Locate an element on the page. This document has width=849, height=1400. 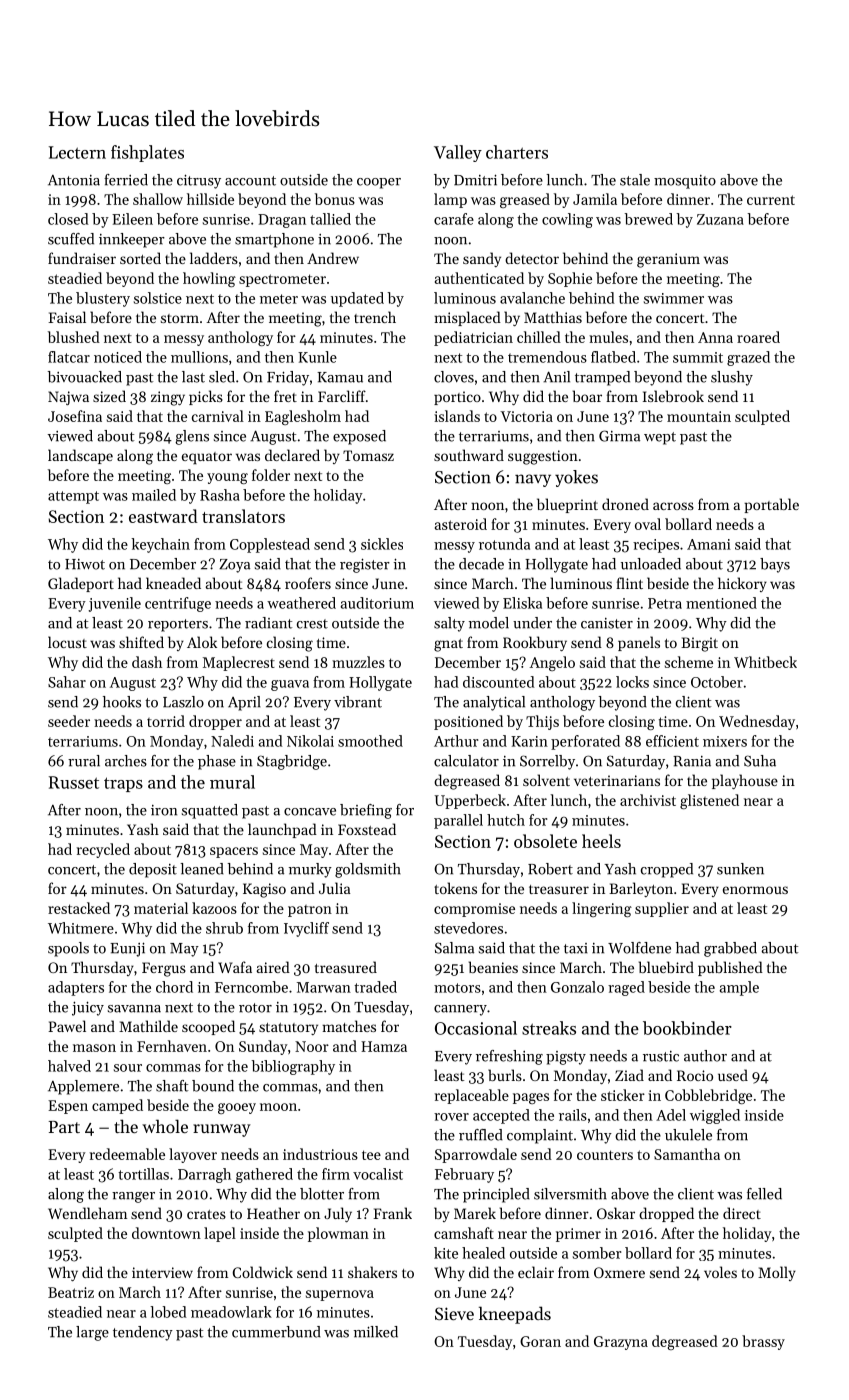
Wednesday is located at coordinates (757, 722).
